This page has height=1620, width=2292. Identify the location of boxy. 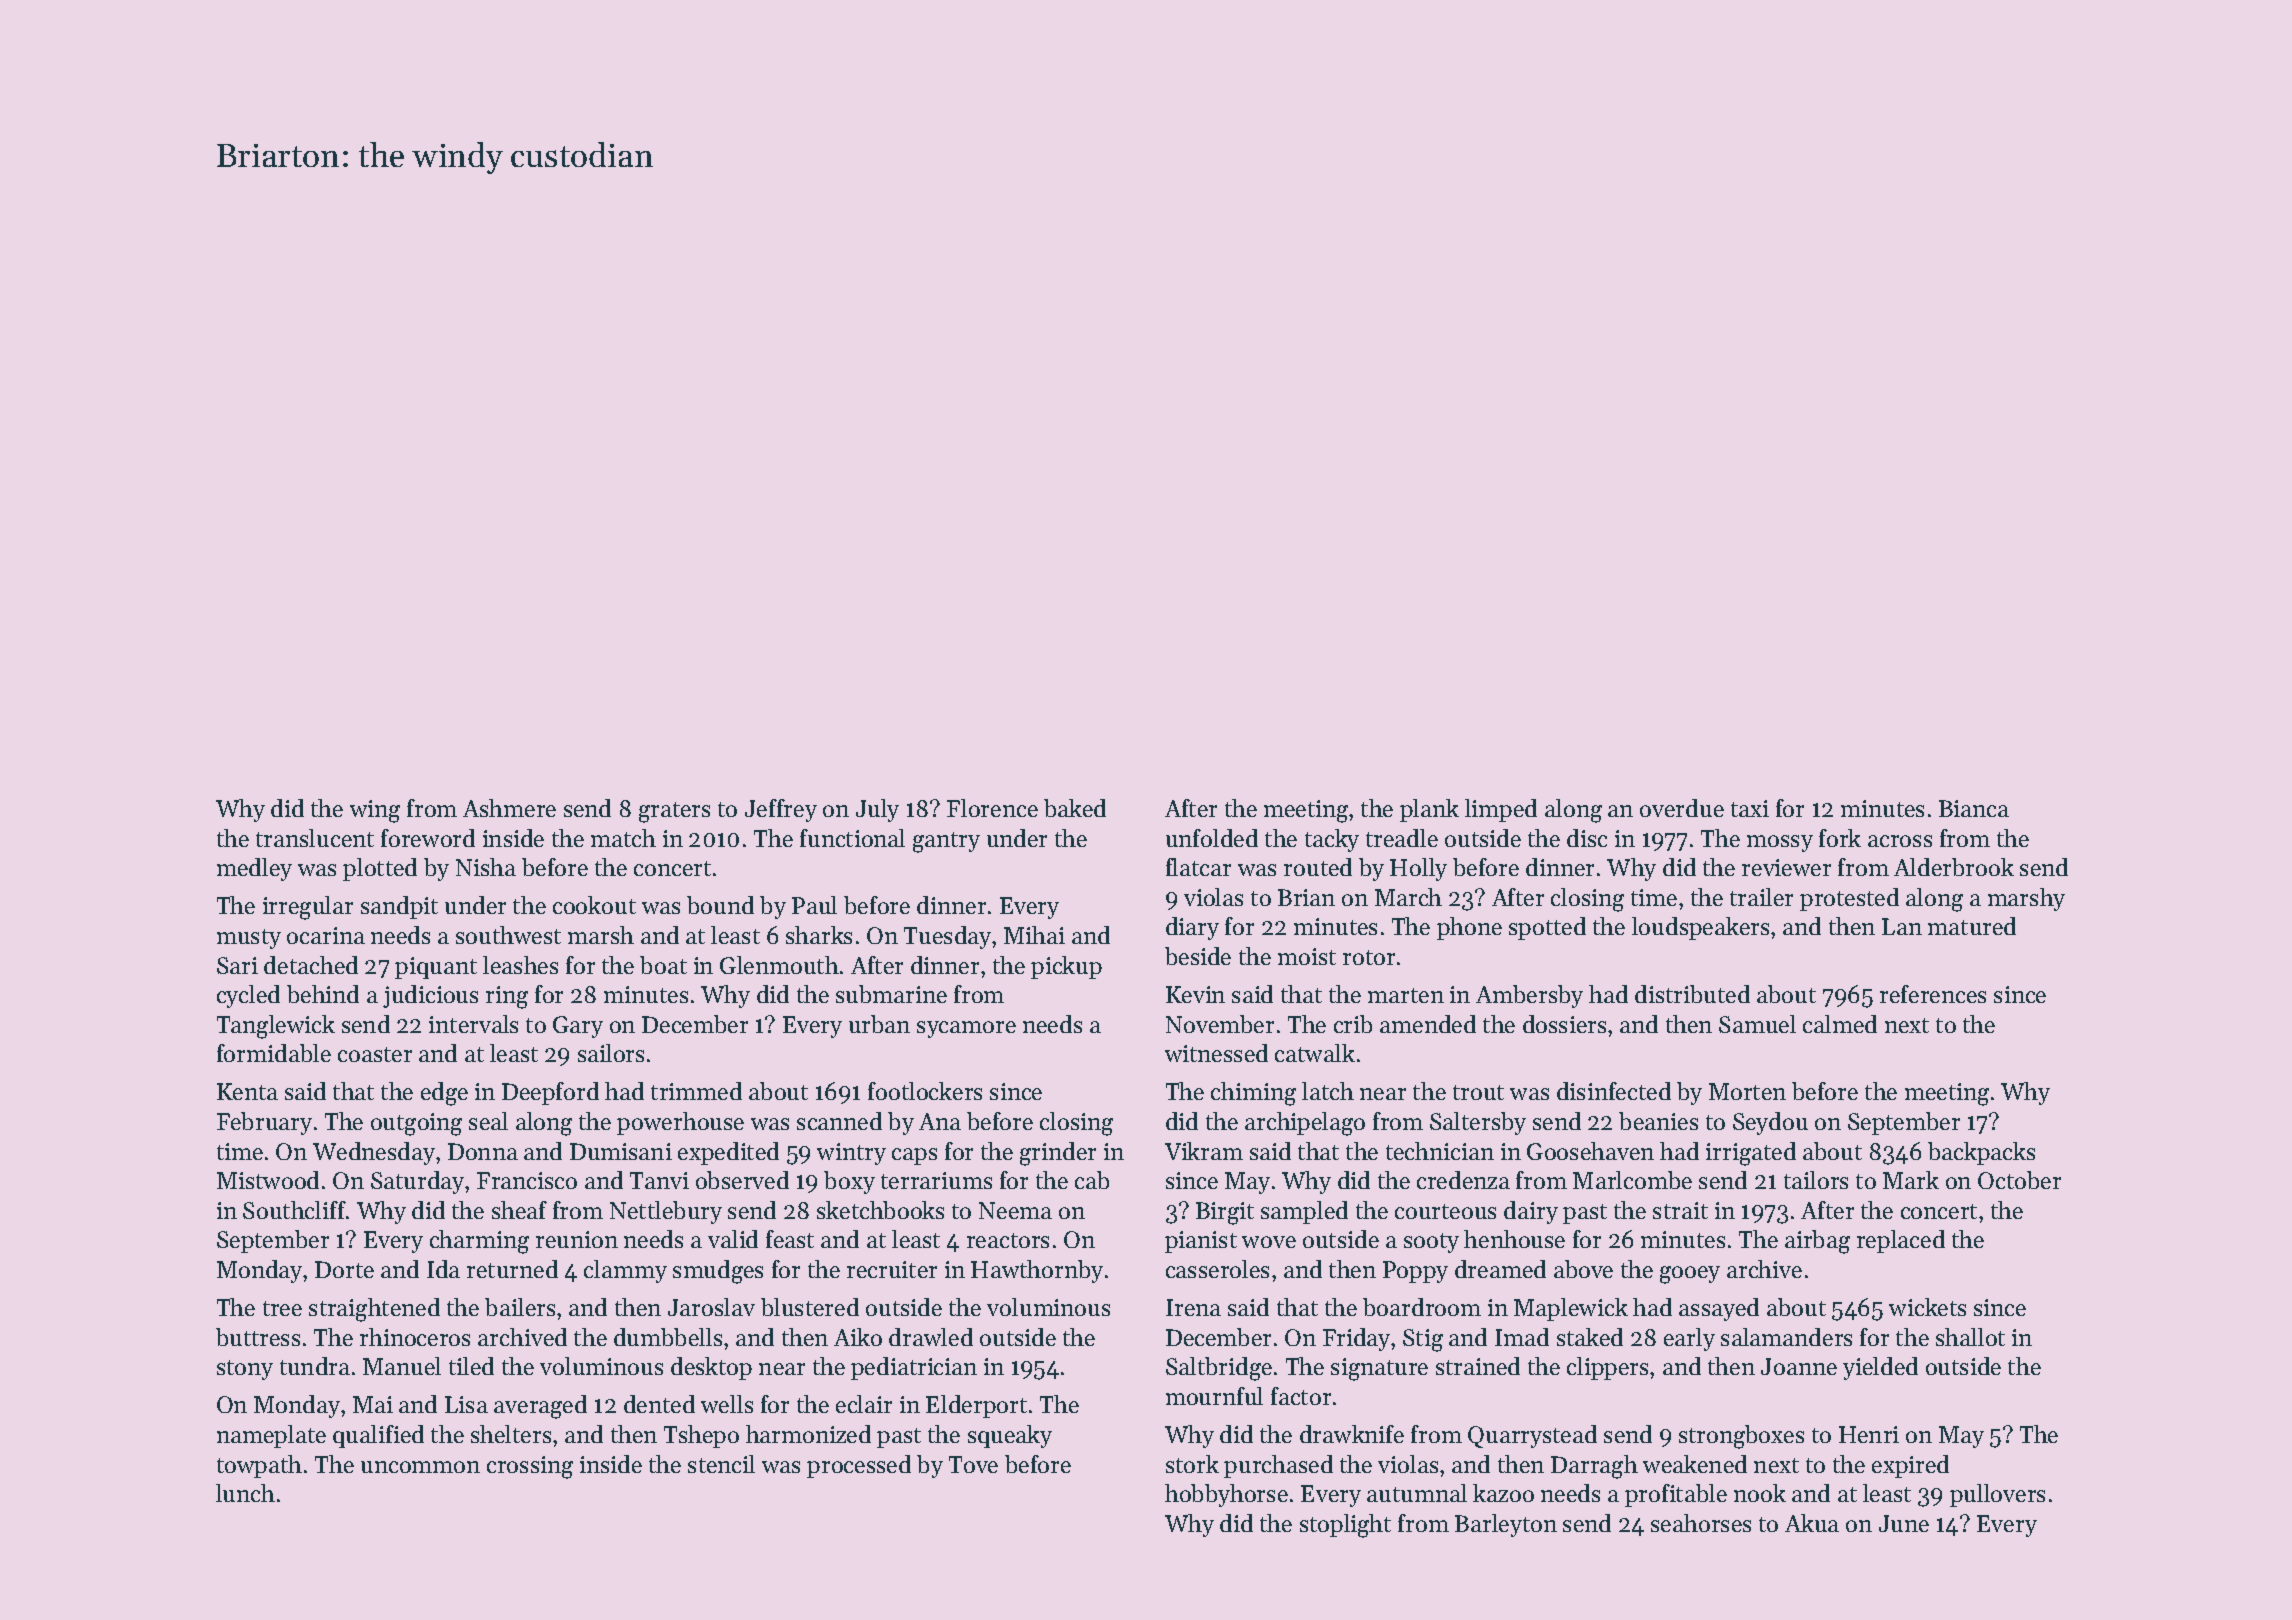
(849, 1182).
